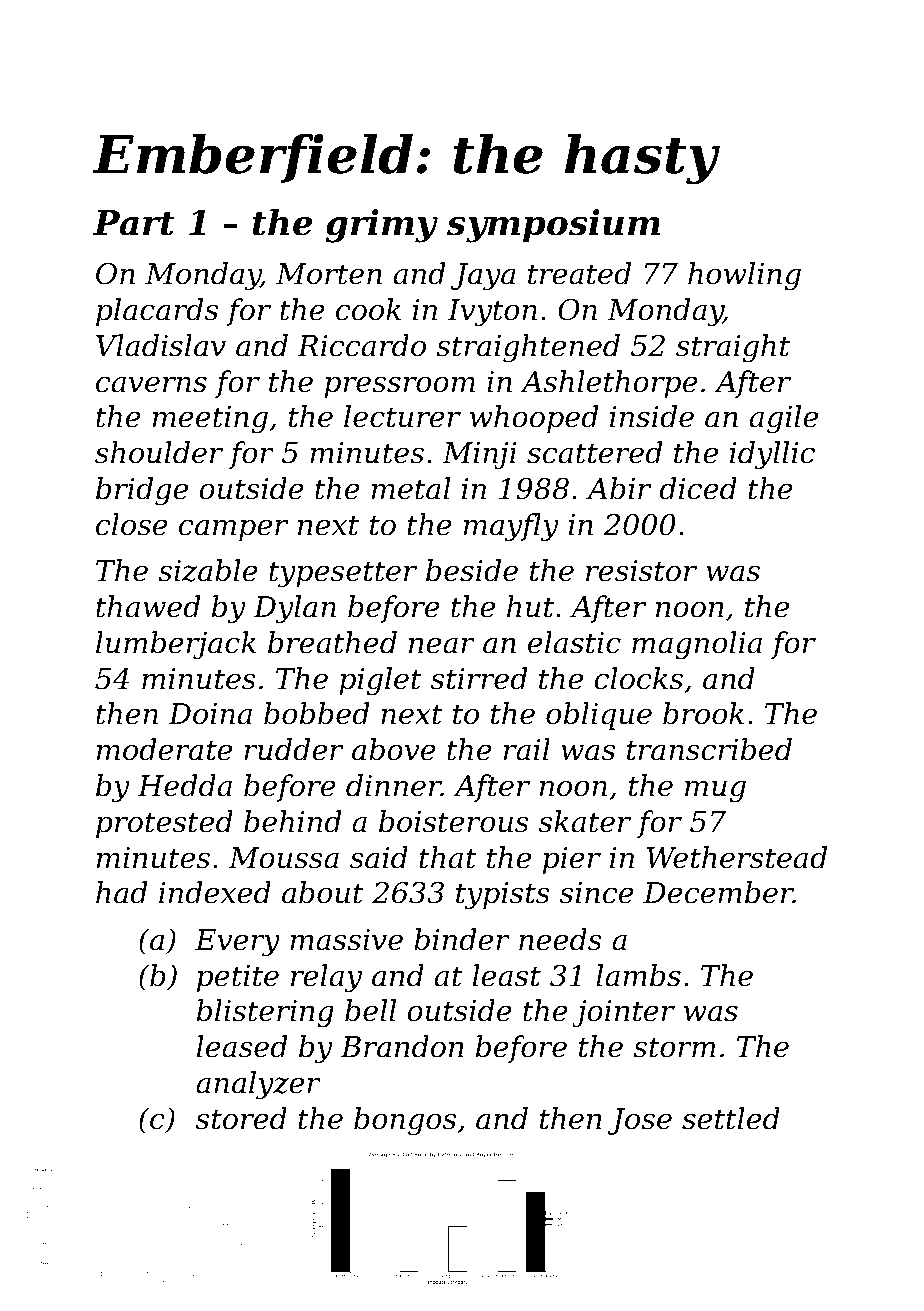 This screenshot has height=1311, width=924. Describe the element at coordinates (176, 645) in the screenshot. I see `lumberjack` at that location.
